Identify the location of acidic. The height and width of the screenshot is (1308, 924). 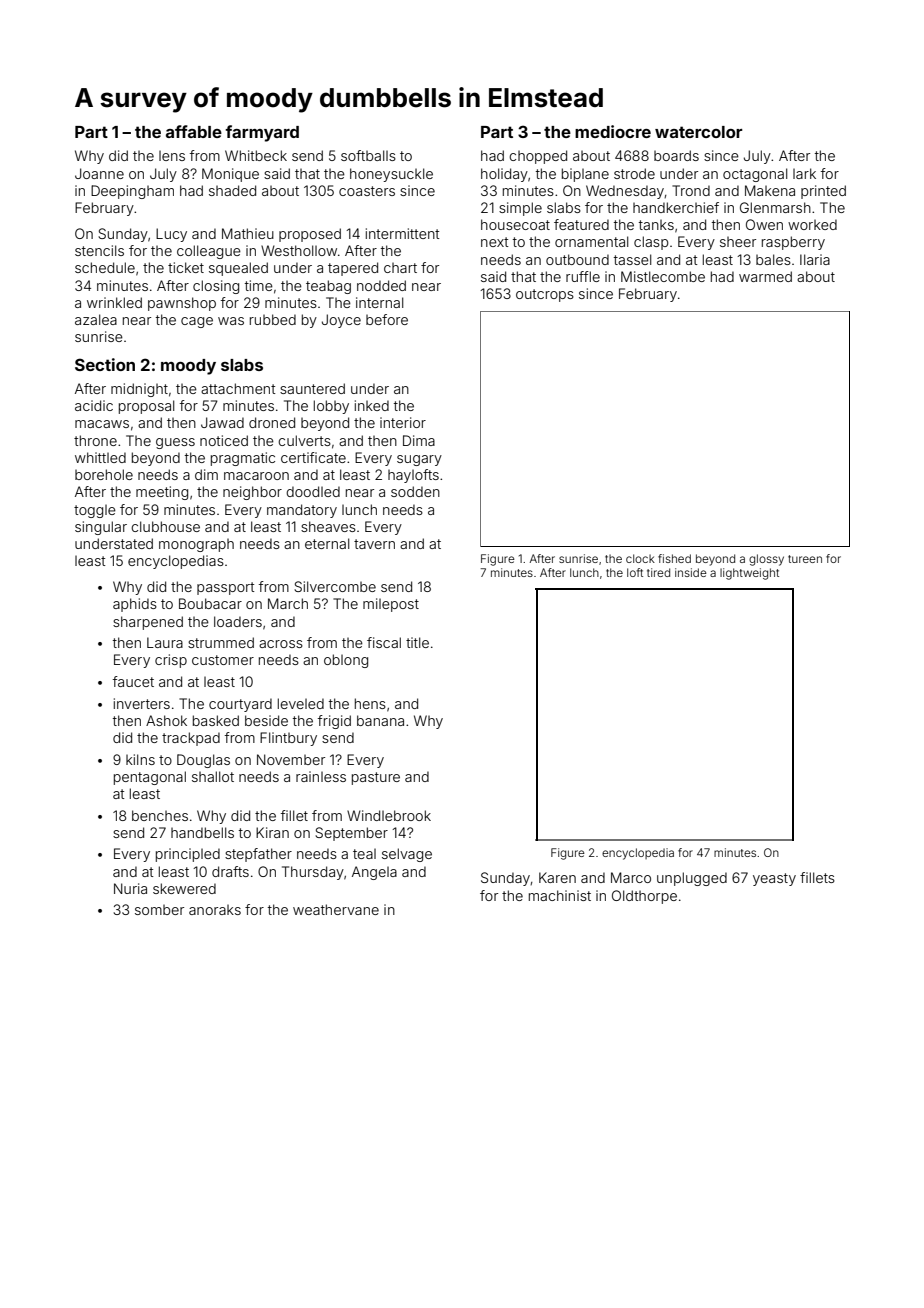
(94, 405).
